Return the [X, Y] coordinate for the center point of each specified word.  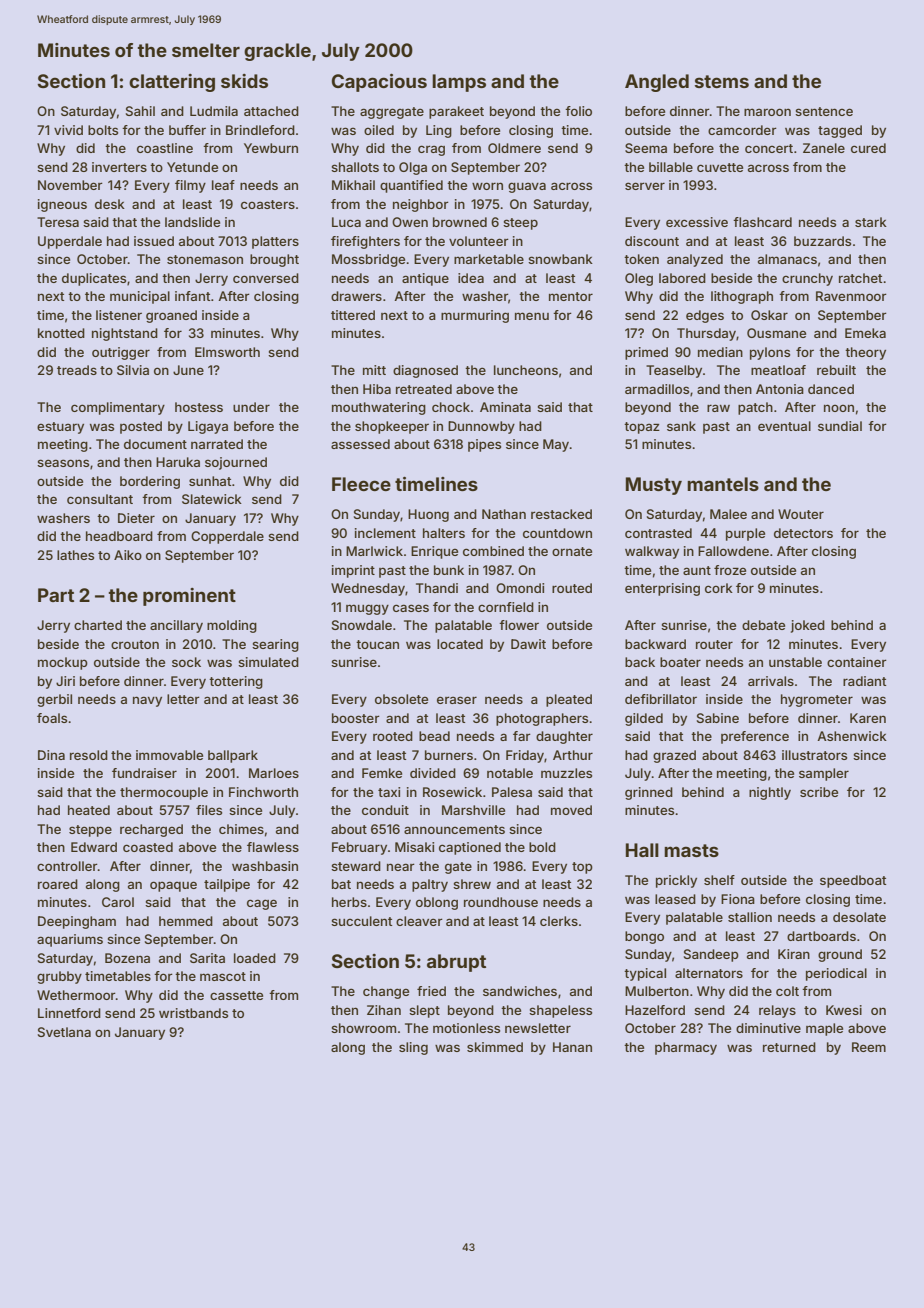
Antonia [780, 389]
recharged [151, 830]
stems [722, 81]
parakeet [456, 112]
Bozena [127, 958]
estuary [60, 428]
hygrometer [817, 700]
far [522, 736]
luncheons [526, 370]
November [70, 185]
